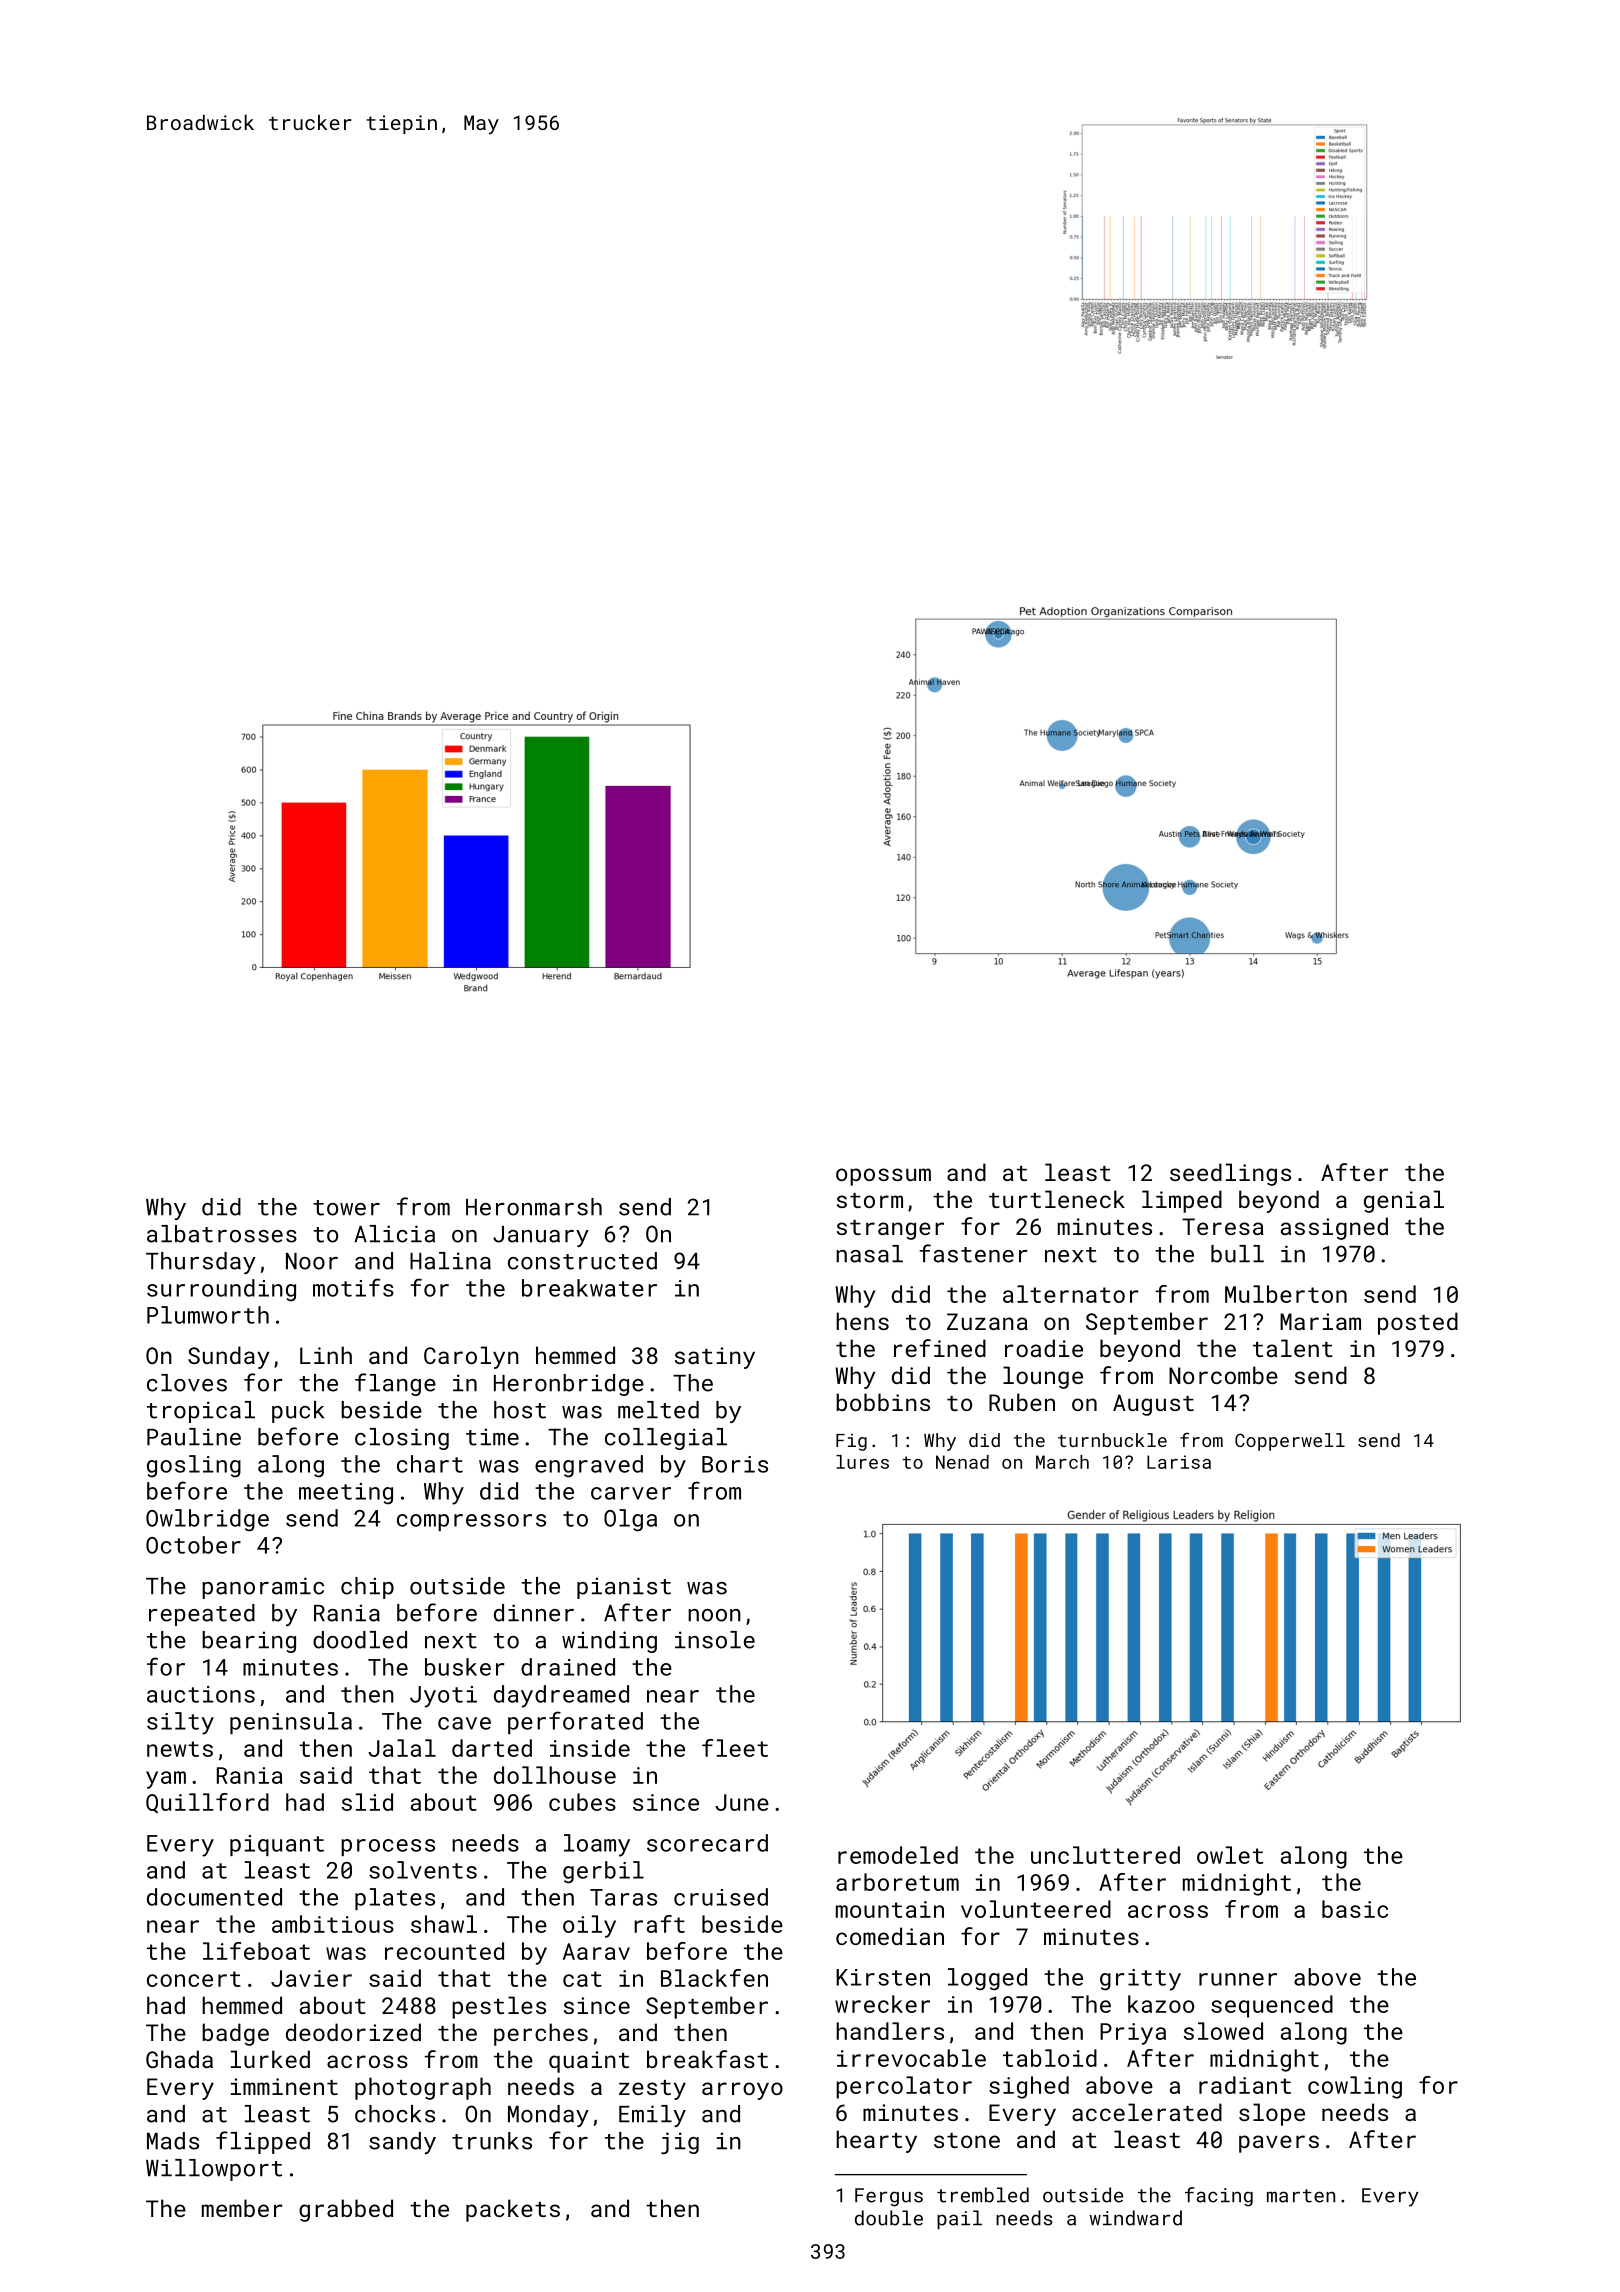 The height and width of the screenshot is (2292, 1620). I want to click on seedlings, so click(1230, 1174).
